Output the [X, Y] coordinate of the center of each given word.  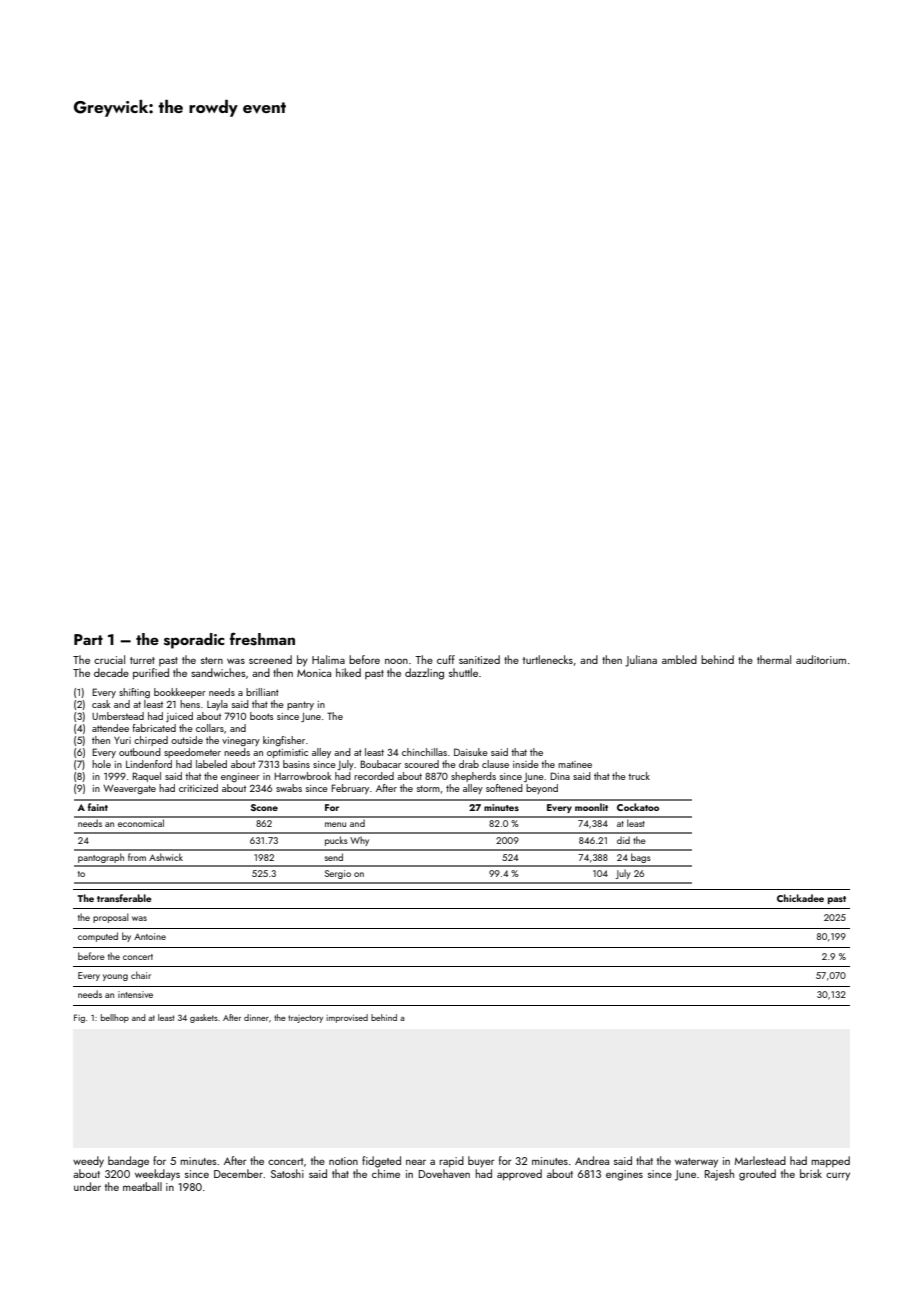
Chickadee [800, 898]
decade [111, 672]
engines [624, 1175]
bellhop [115, 1018]
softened [504, 788]
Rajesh [719, 1175]
